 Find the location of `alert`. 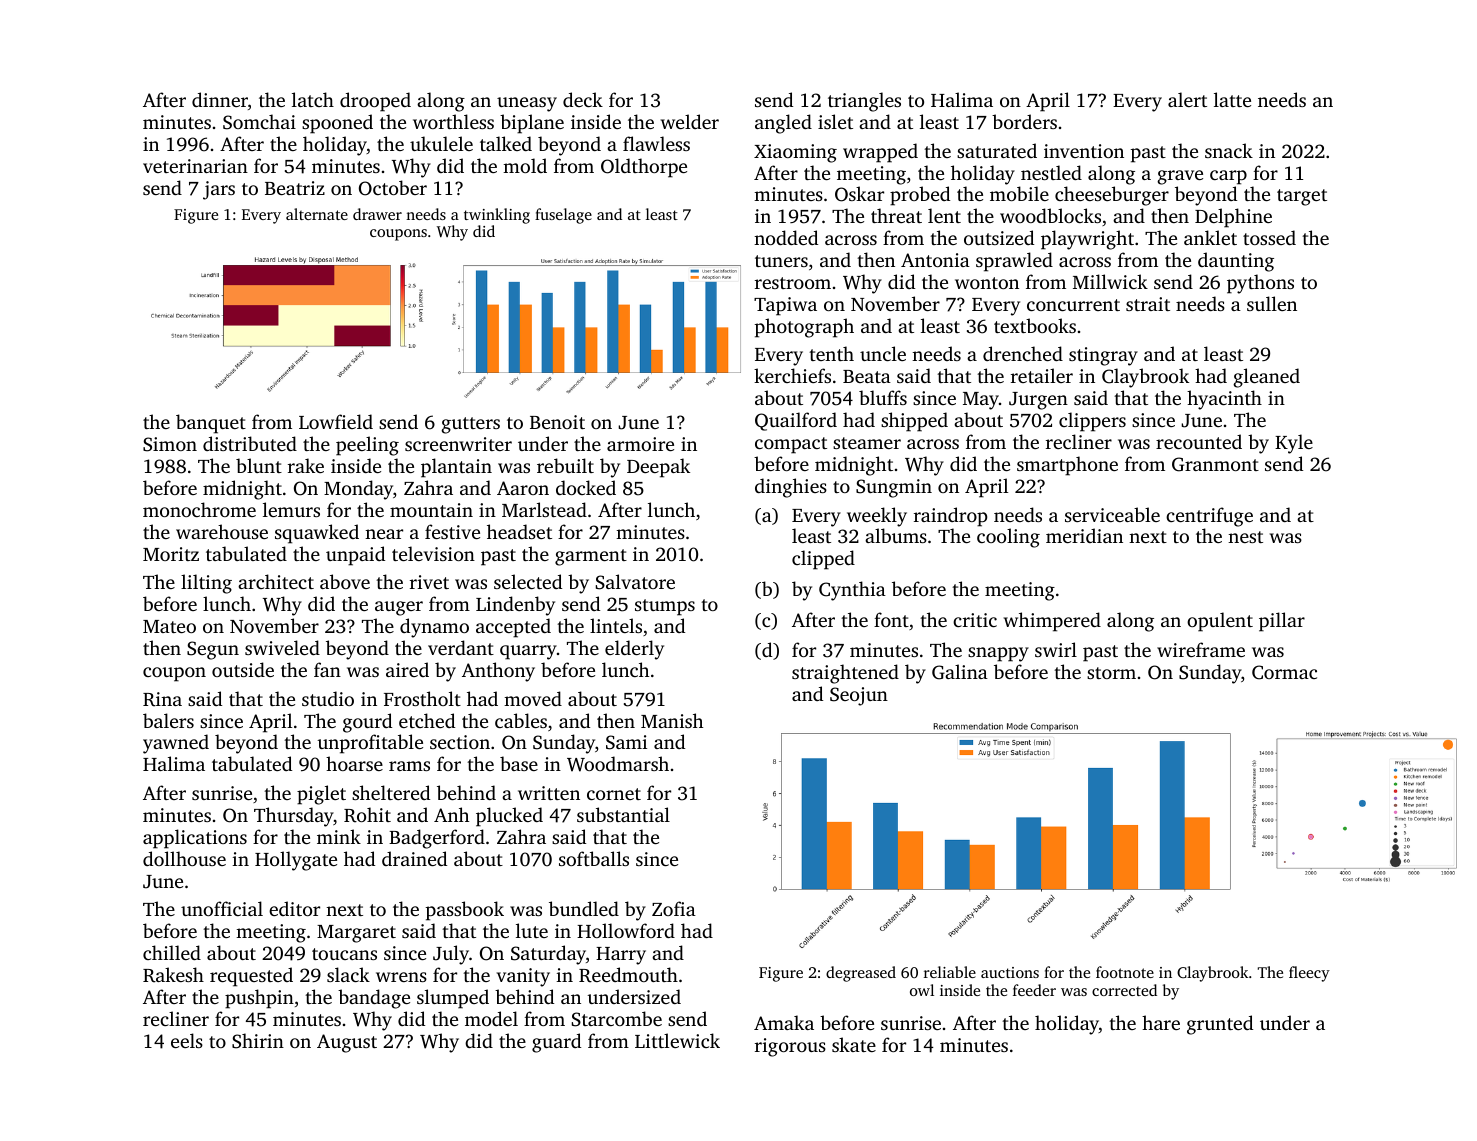

alert is located at coordinates (1187, 99).
